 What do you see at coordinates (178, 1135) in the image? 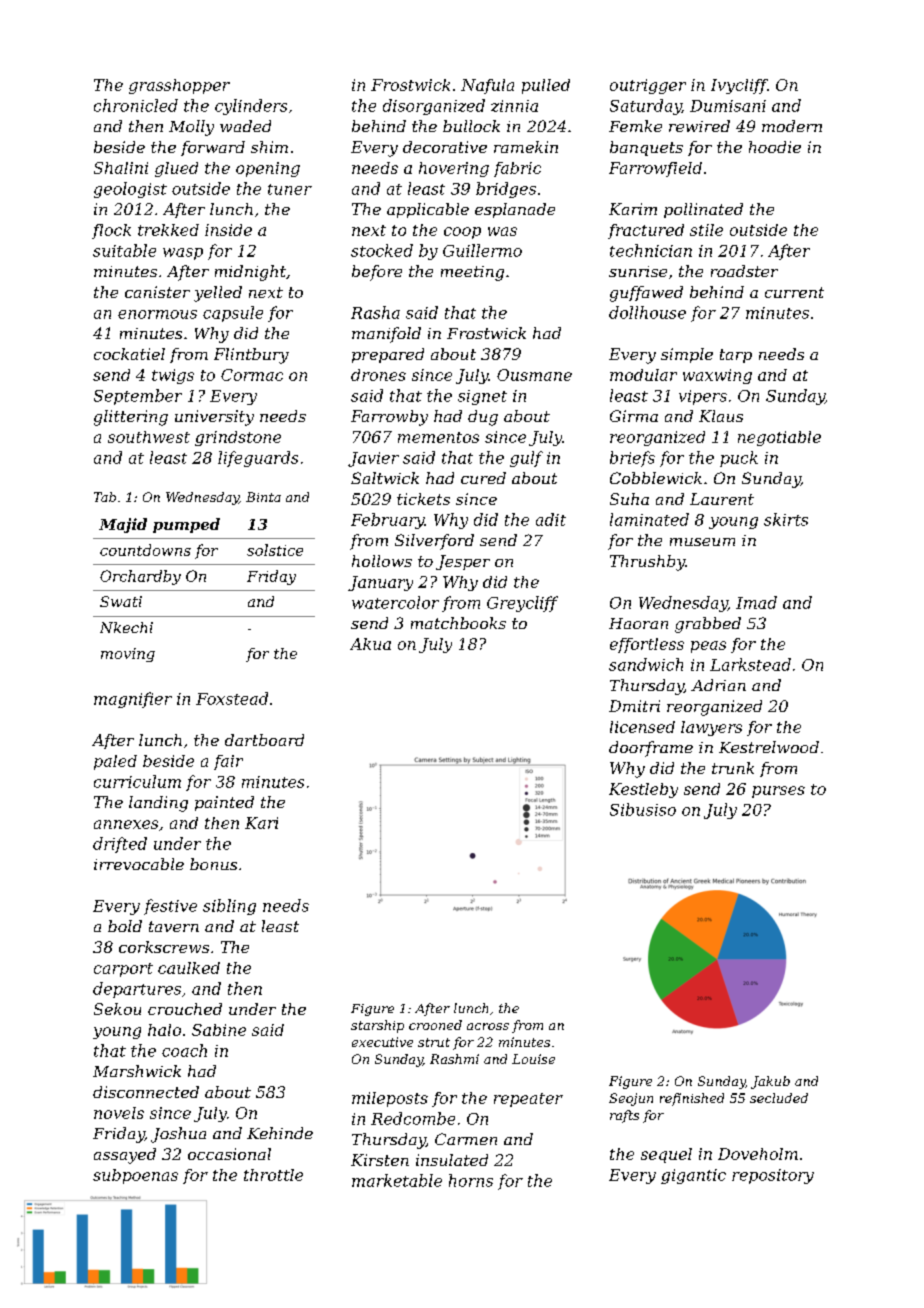
I see `Joshua` at bounding box center [178, 1135].
